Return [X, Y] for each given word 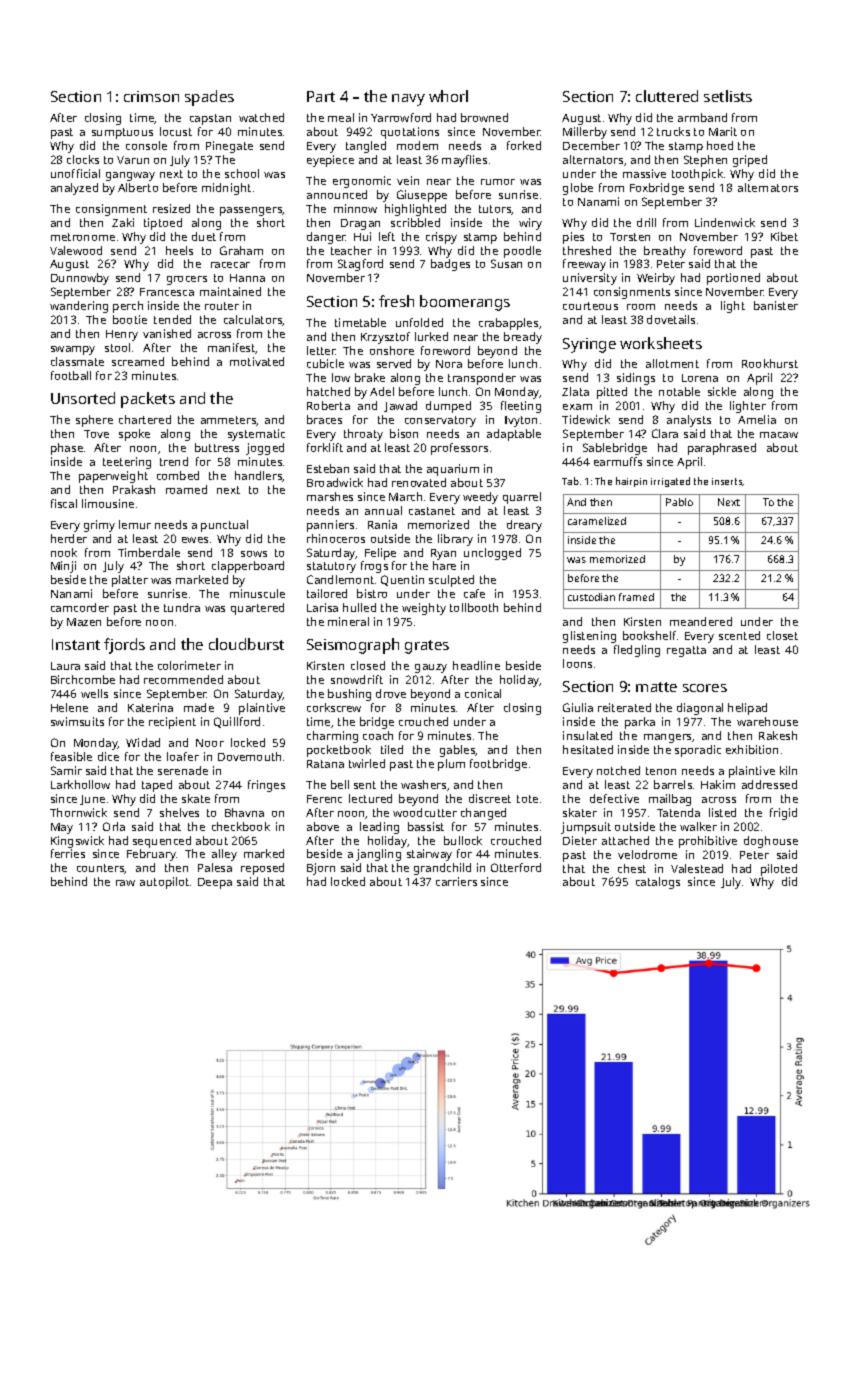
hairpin [631, 482]
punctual [224, 526]
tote [527, 799]
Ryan [443, 554]
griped [750, 161]
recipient [172, 723]
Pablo [679, 502]
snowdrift [357, 679]
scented [739, 635]
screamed [138, 361]
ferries [68, 853]
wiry [530, 224]
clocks [83, 159]
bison [404, 433]
